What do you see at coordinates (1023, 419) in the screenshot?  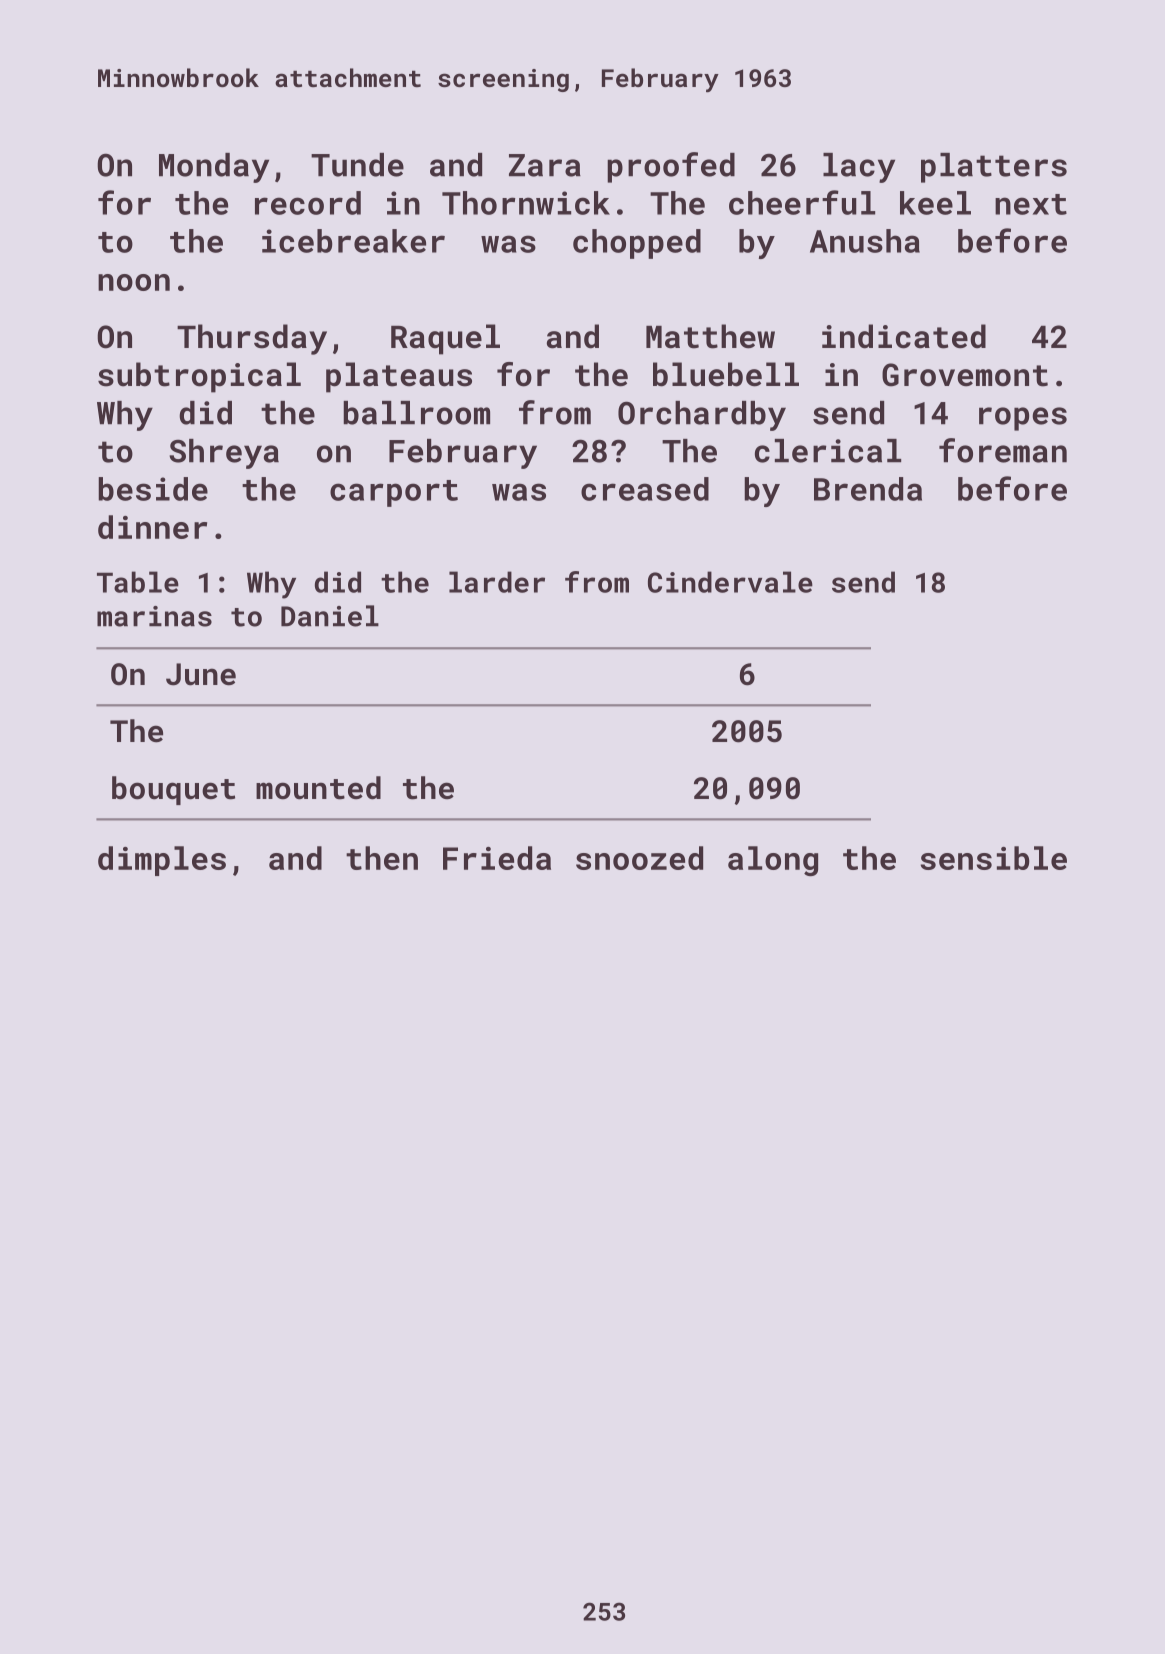 I see `ropes` at bounding box center [1023, 419].
